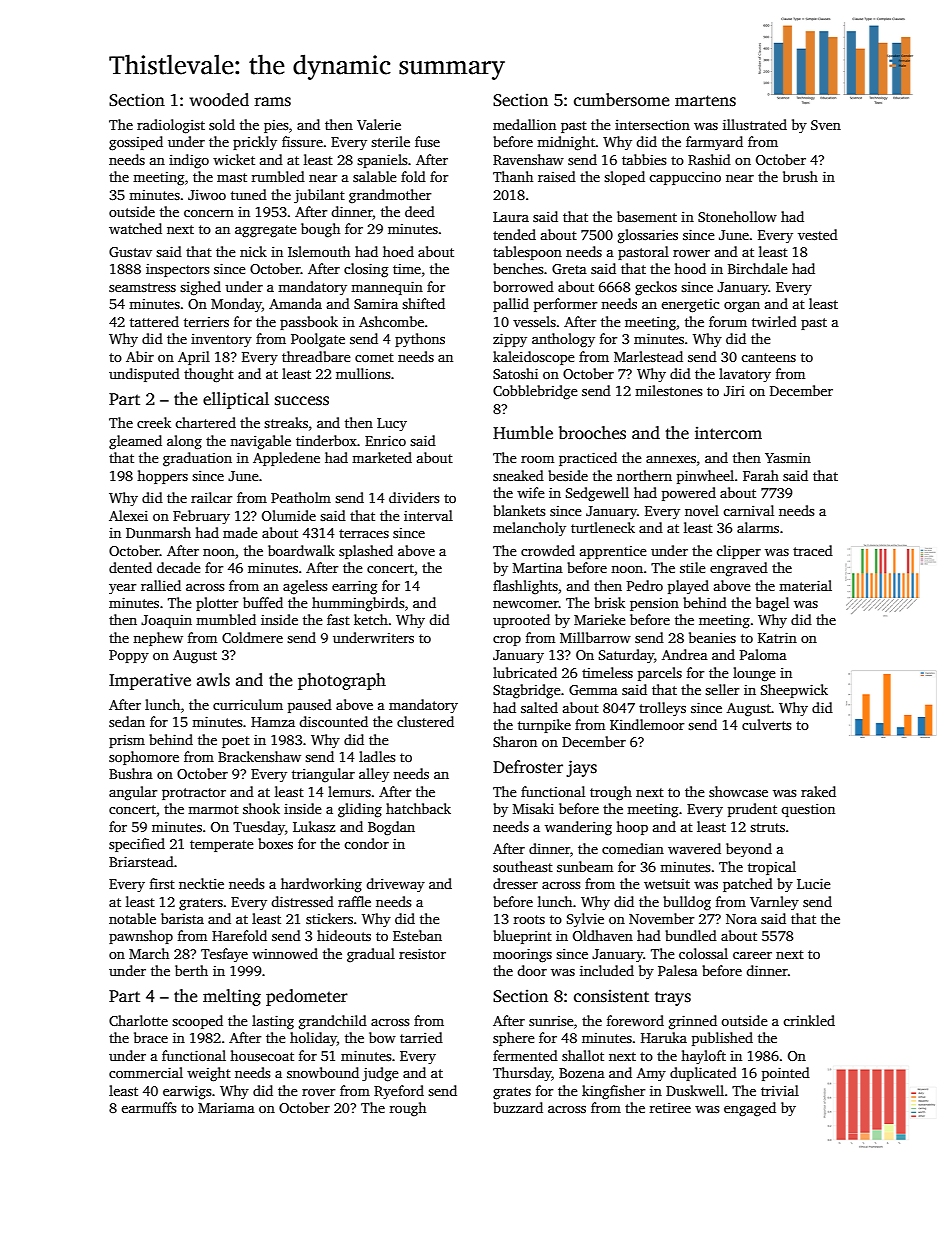  Describe the element at coordinates (379, 124) in the image. I see `Valerie` at that location.
